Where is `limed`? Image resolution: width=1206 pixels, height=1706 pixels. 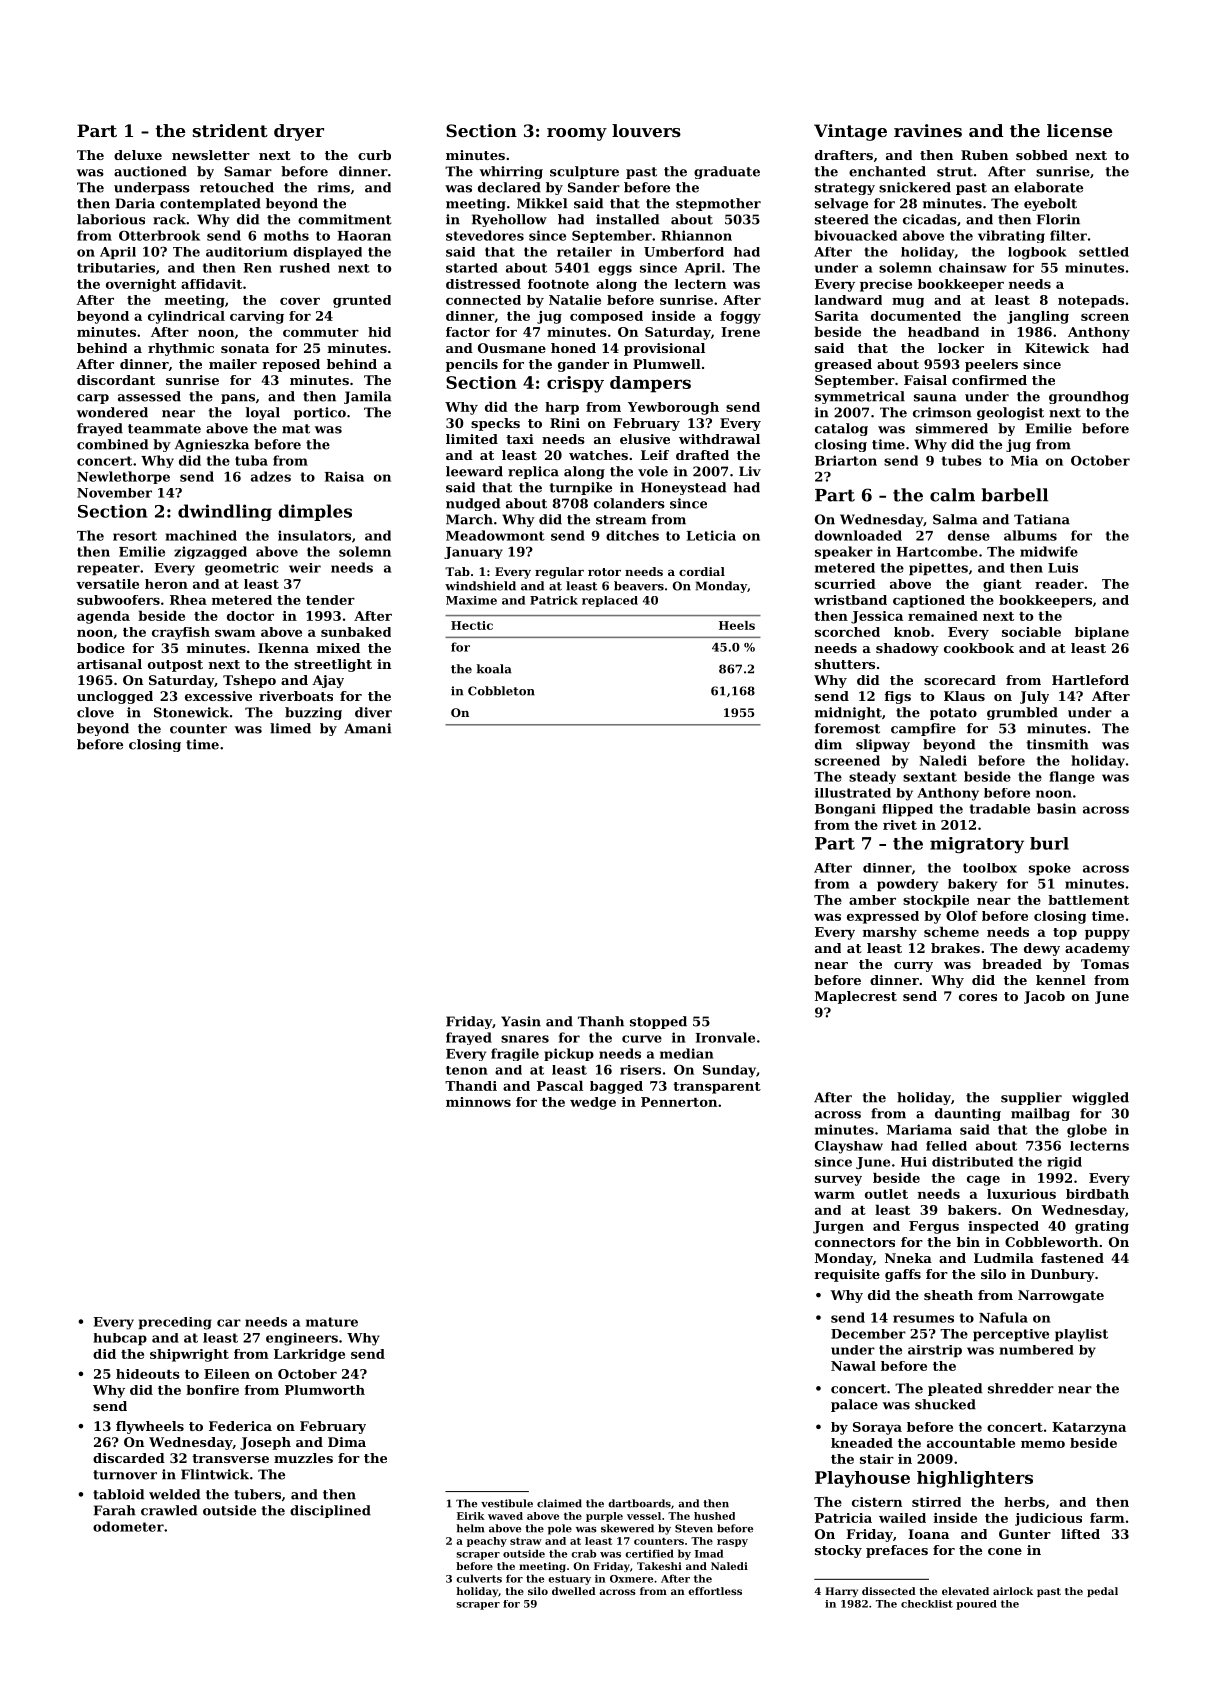 limed is located at coordinates (290, 728).
